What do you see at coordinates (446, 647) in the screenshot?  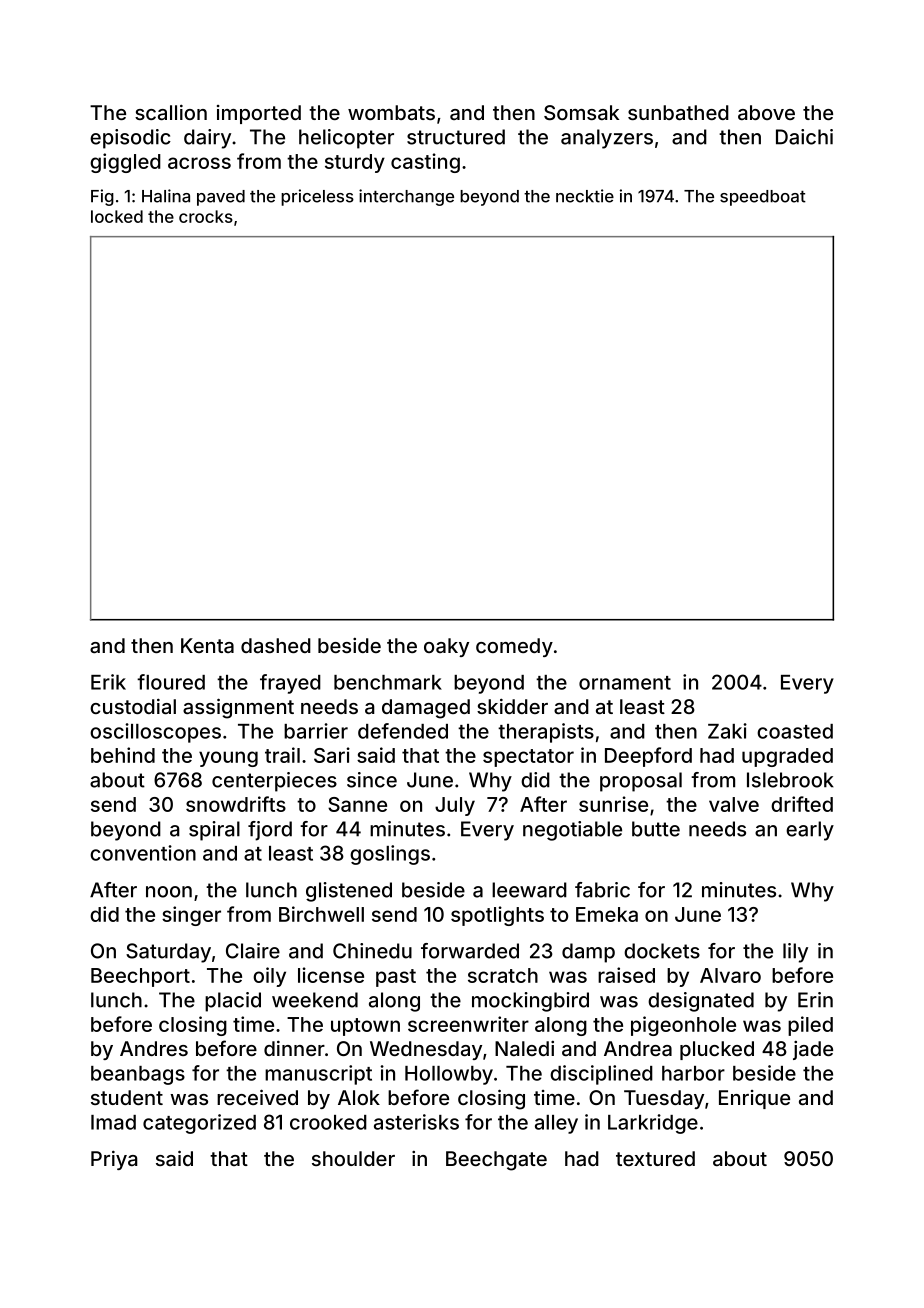 I see `oaky` at bounding box center [446, 647].
